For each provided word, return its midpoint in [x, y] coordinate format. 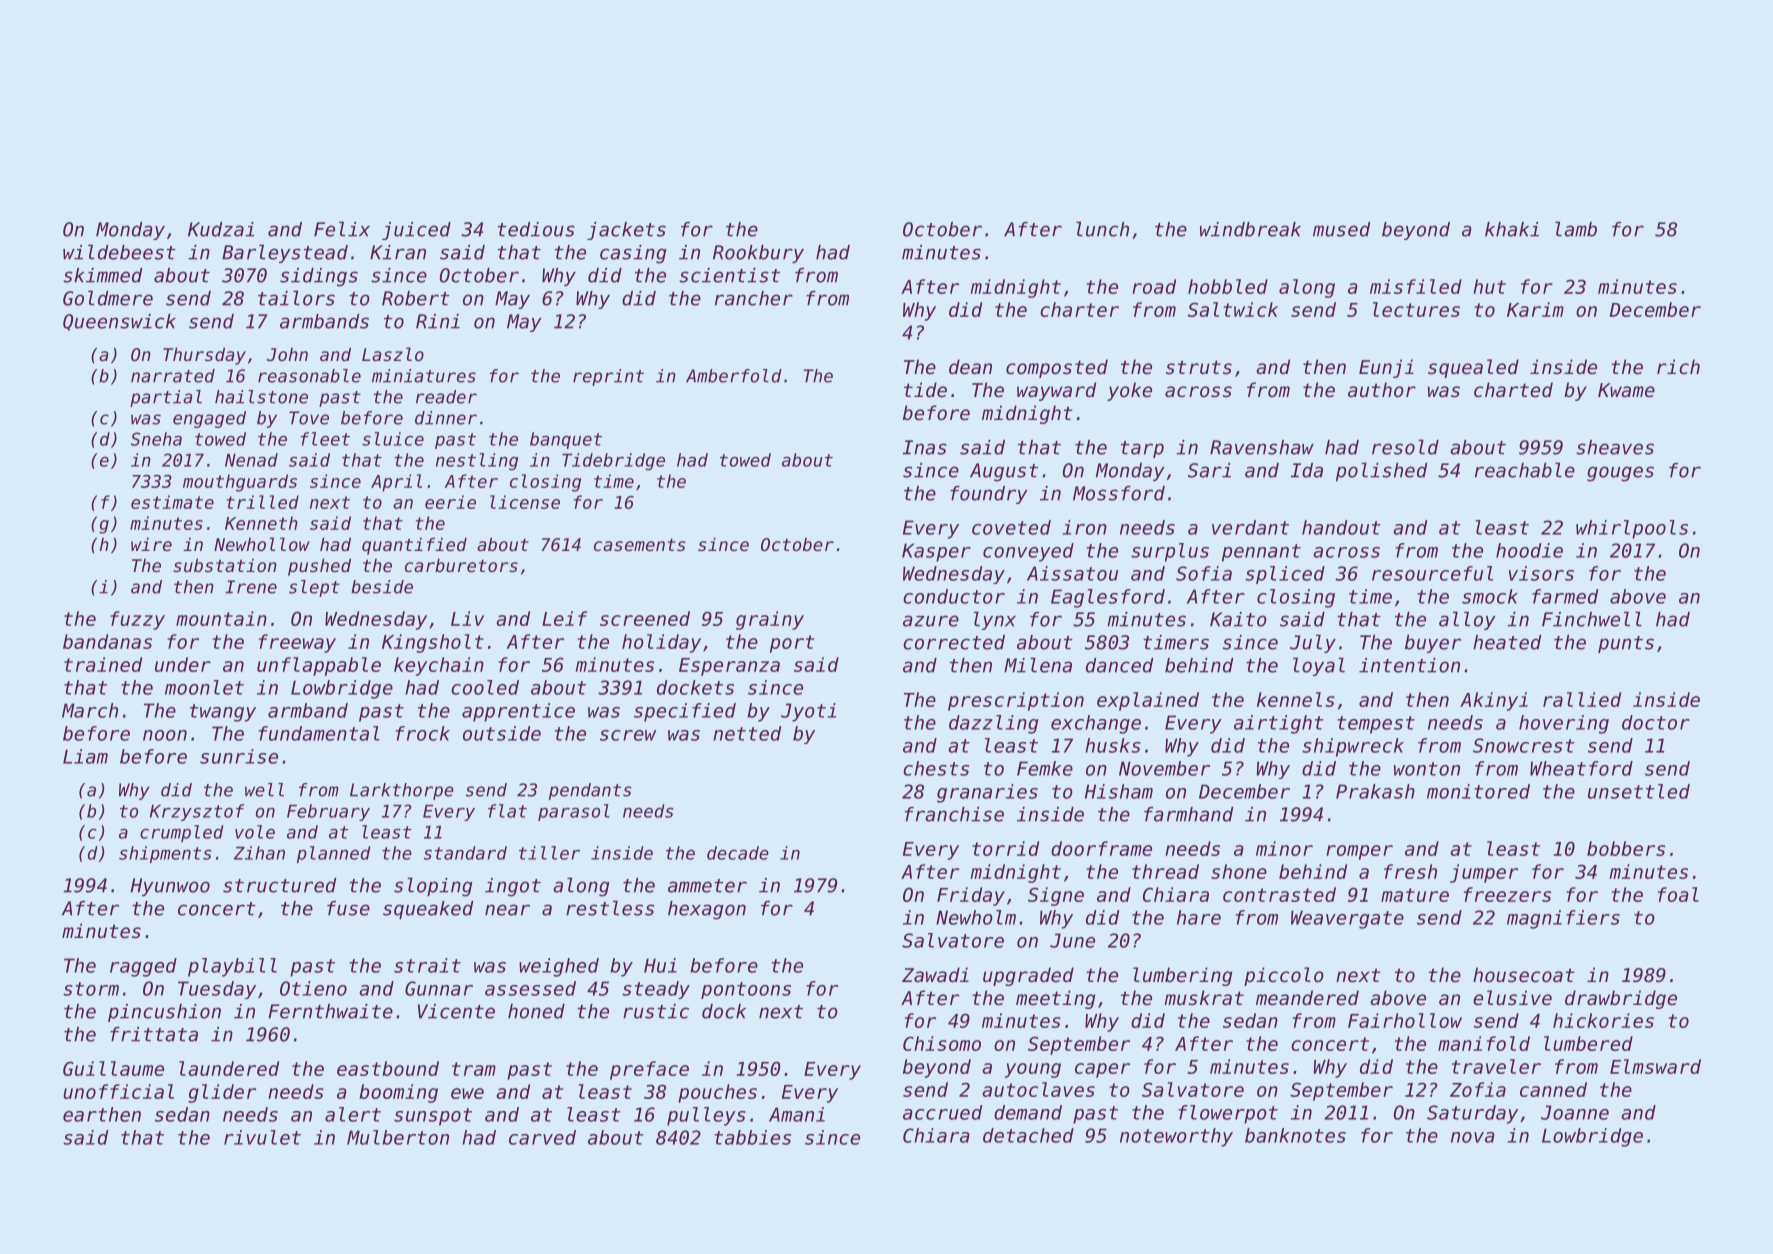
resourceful [1432, 573]
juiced [416, 231]
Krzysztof [197, 812]
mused [1341, 229]
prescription [1016, 701]
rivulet [262, 1137]
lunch [1102, 229]
